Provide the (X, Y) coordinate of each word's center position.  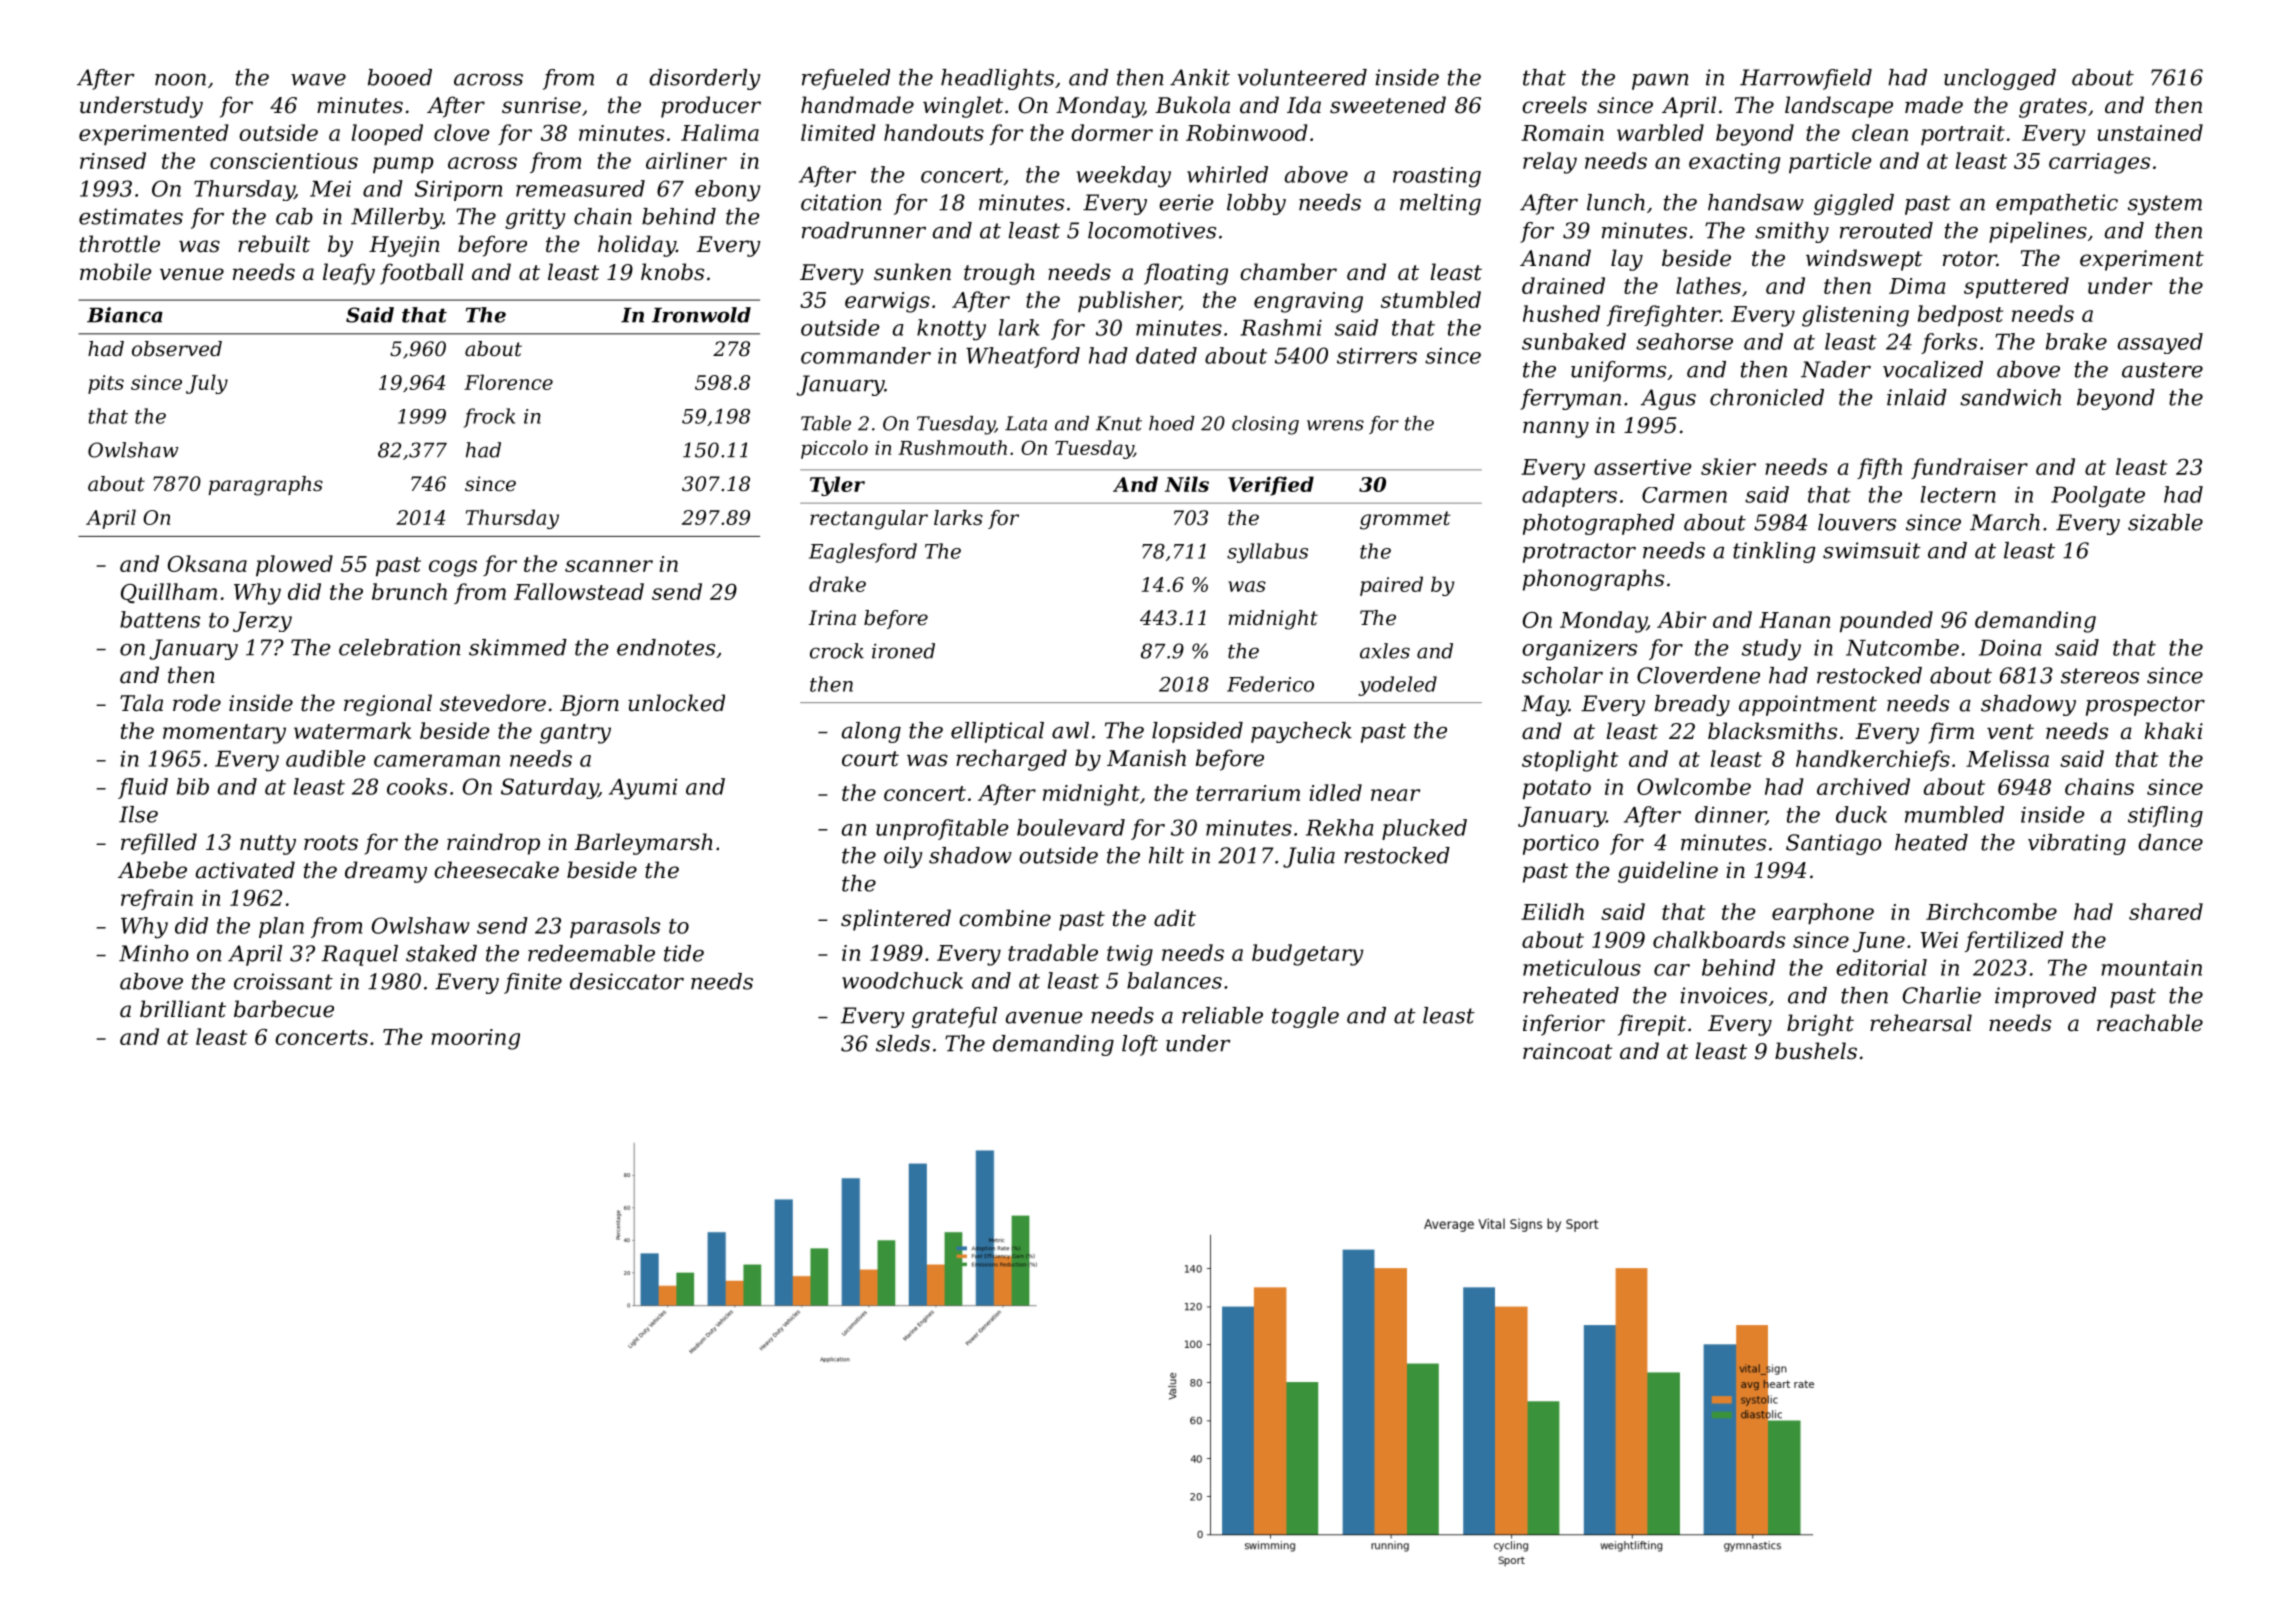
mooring (475, 1039)
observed (177, 349)
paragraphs (265, 486)
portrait (1963, 135)
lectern (1958, 494)
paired (1391, 586)
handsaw (1756, 202)
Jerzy (262, 622)
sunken (912, 272)
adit (1175, 918)
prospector (2145, 706)
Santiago (1834, 844)
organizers (1579, 650)
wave (318, 80)
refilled (159, 844)
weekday (1123, 177)
